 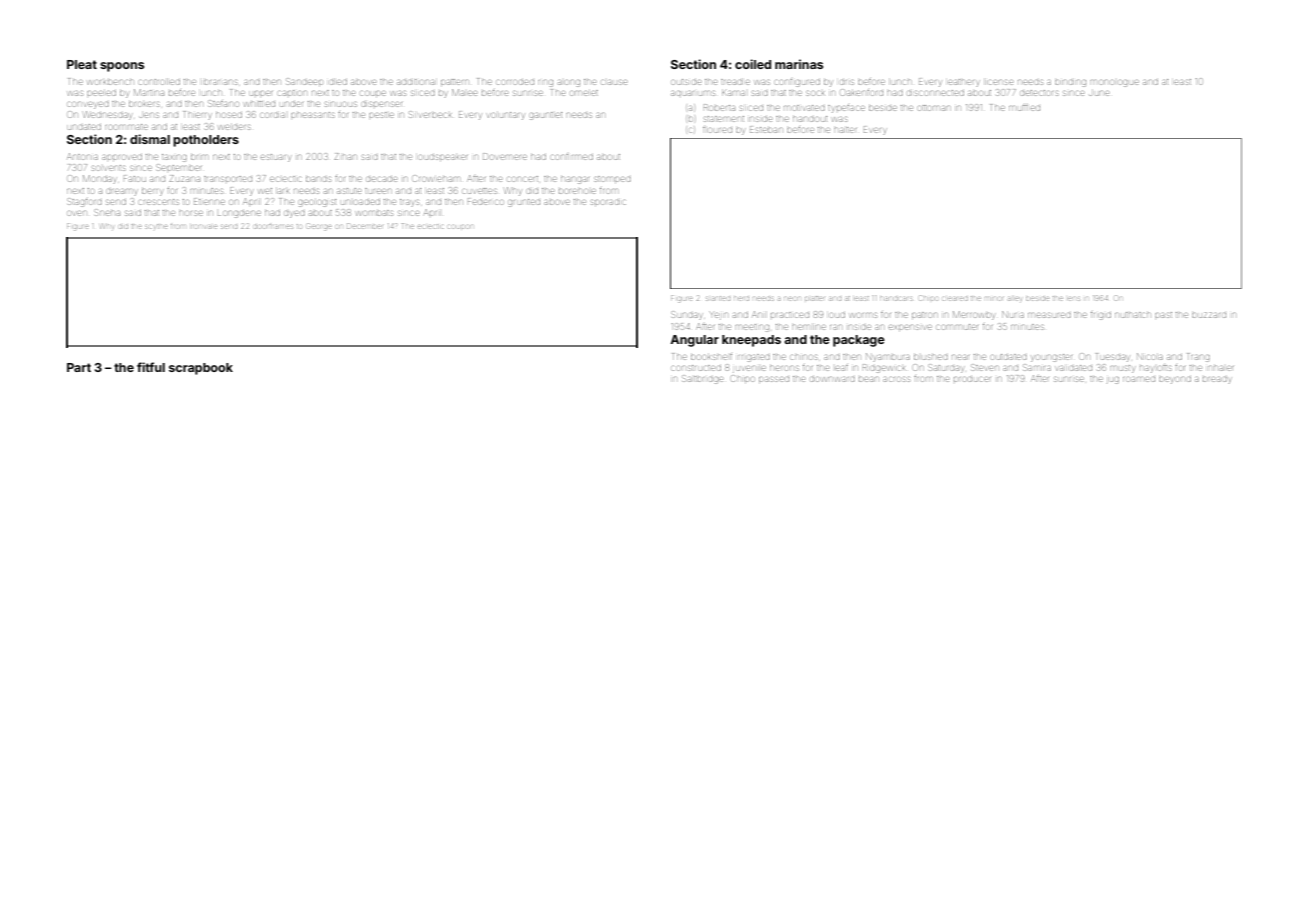 I want to click on spoons, so click(x=122, y=67).
